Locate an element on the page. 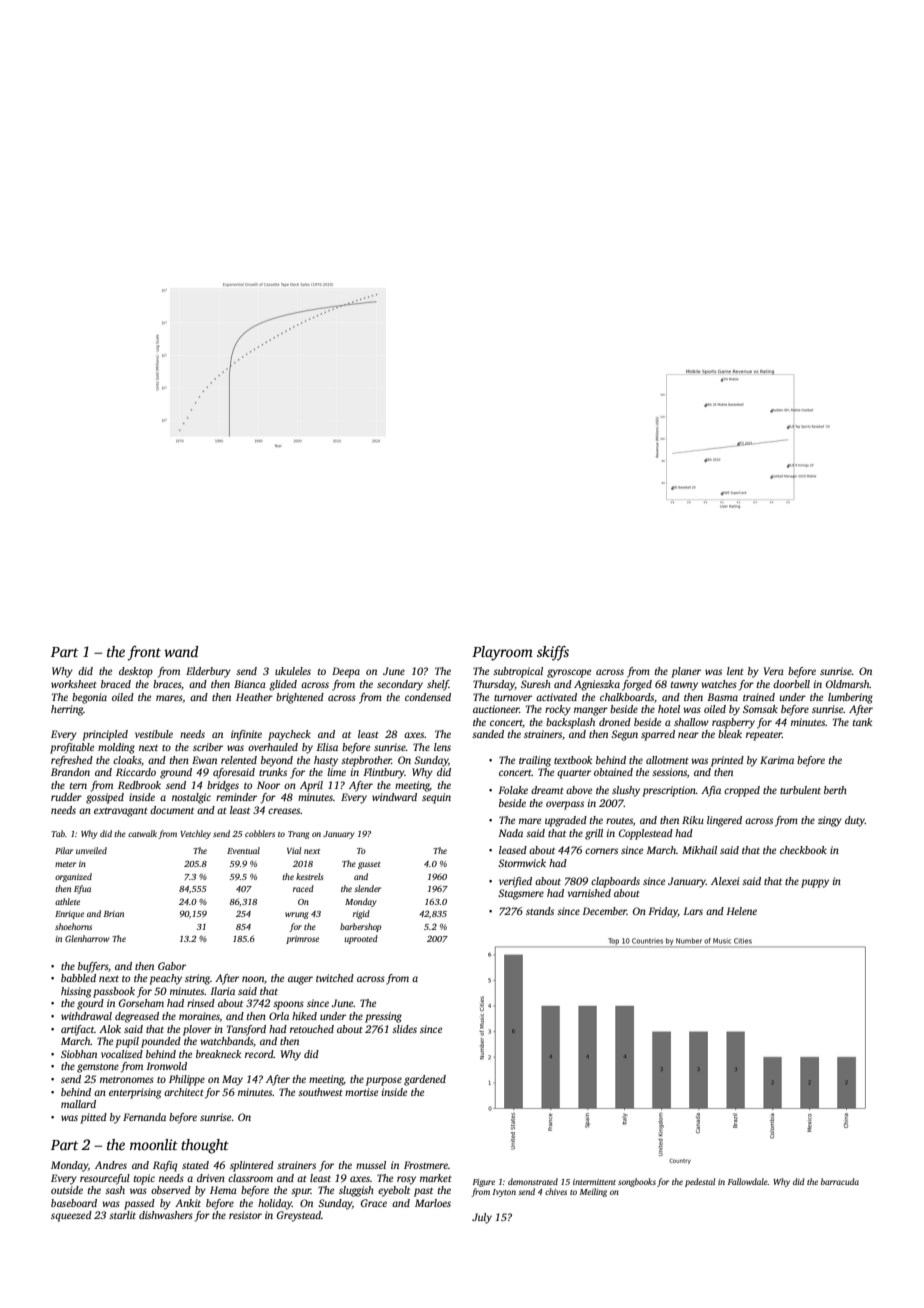 This page has width=924, height=1308. thought is located at coordinates (205, 1146).
